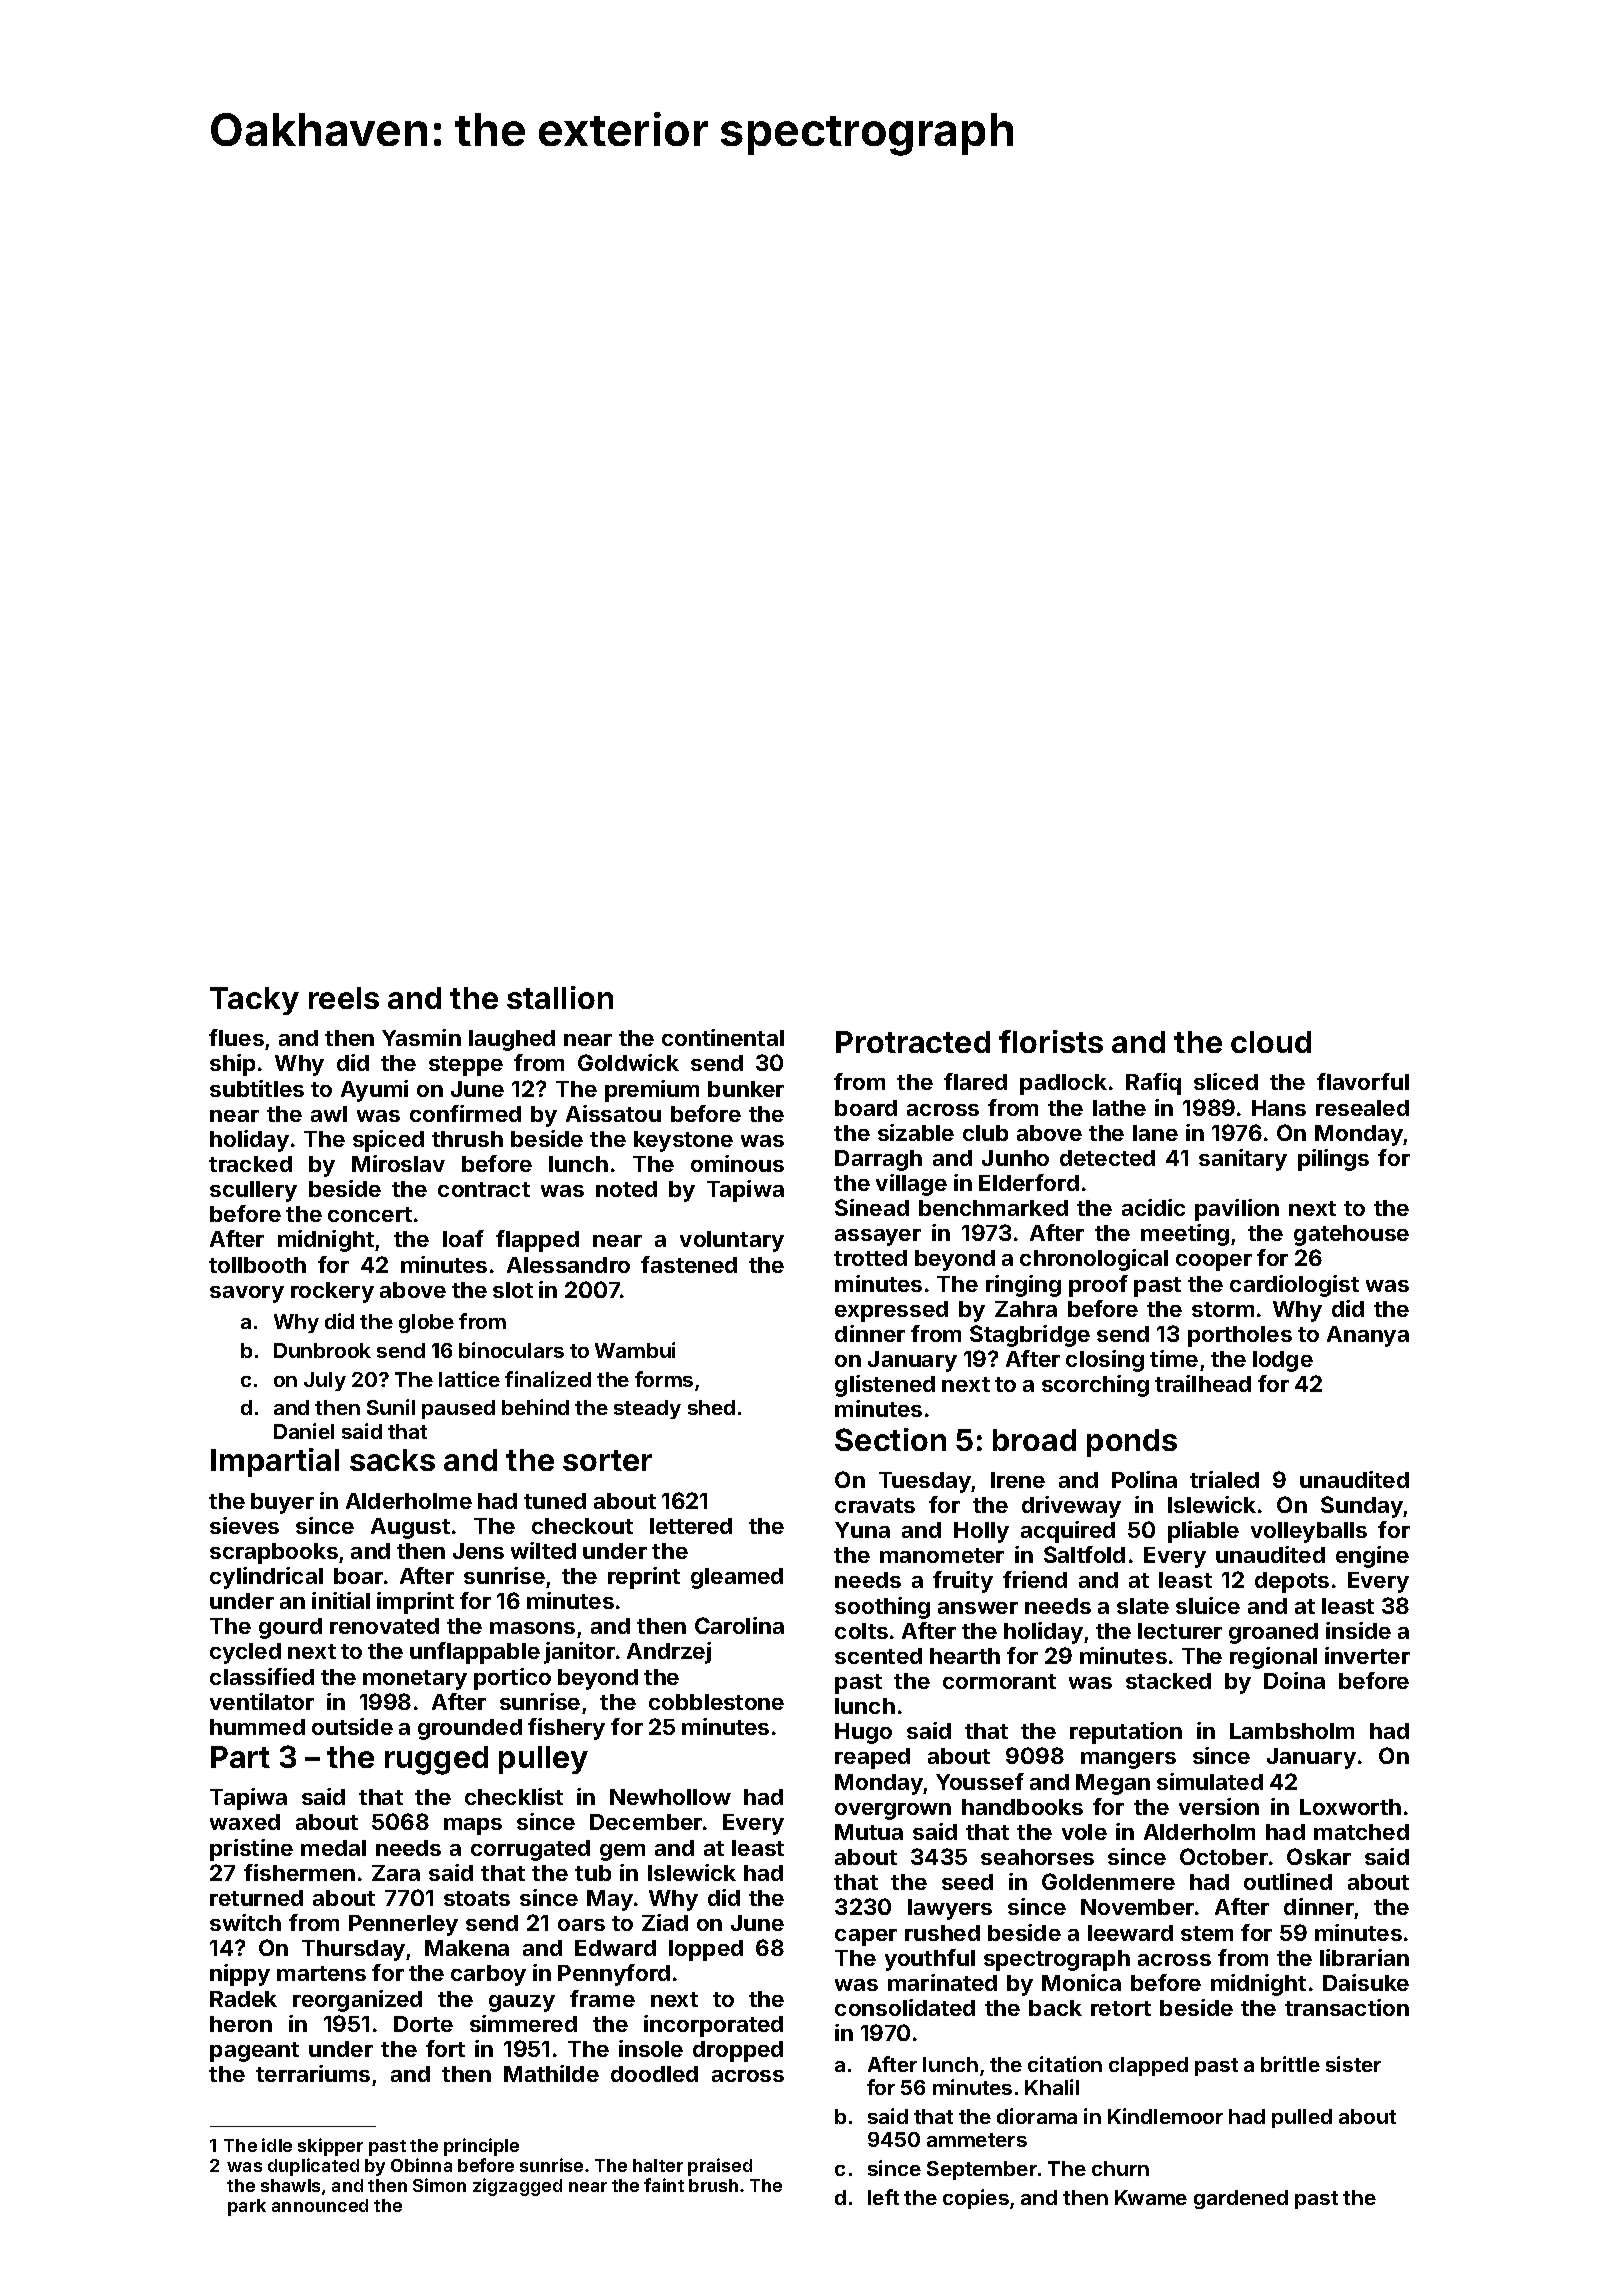 The image size is (1620, 2292). Describe the element at coordinates (257, 1265) in the screenshot. I see `tollbooth` at that location.
